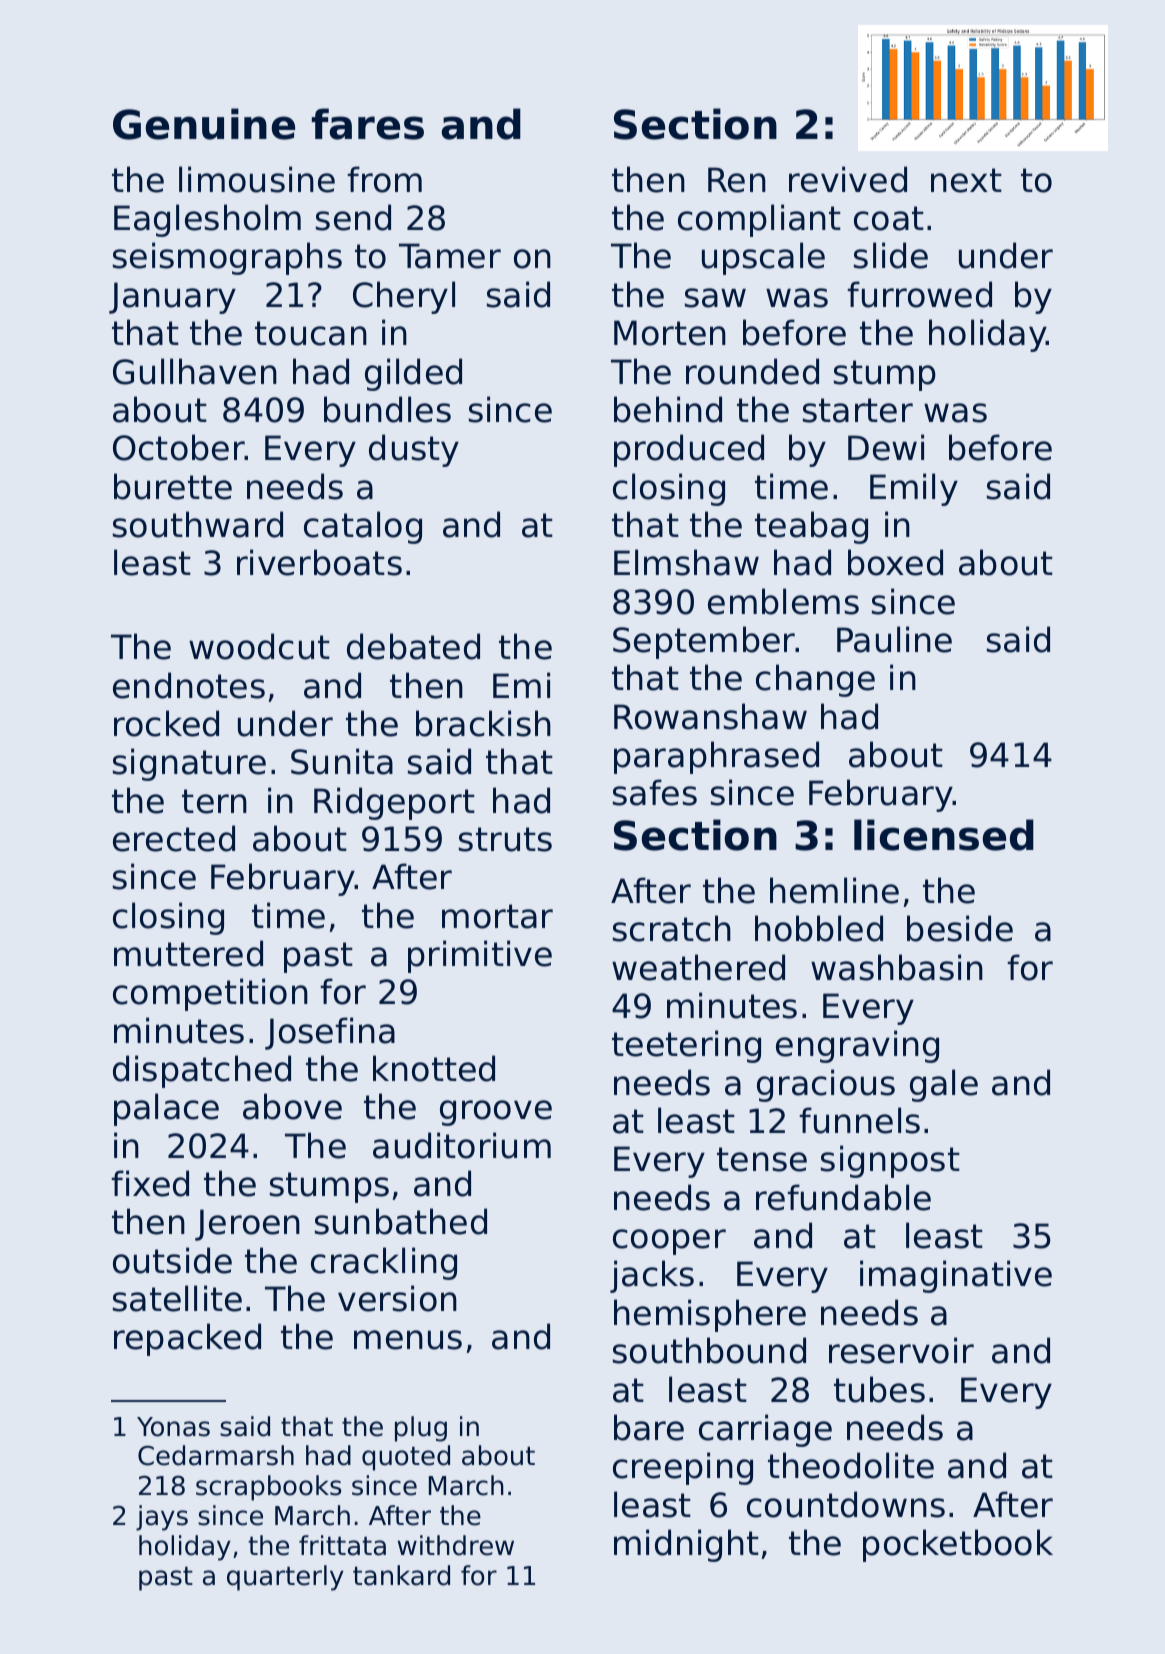 The height and width of the screenshot is (1654, 1165). I want to click on gale, so click(944, 1085).
